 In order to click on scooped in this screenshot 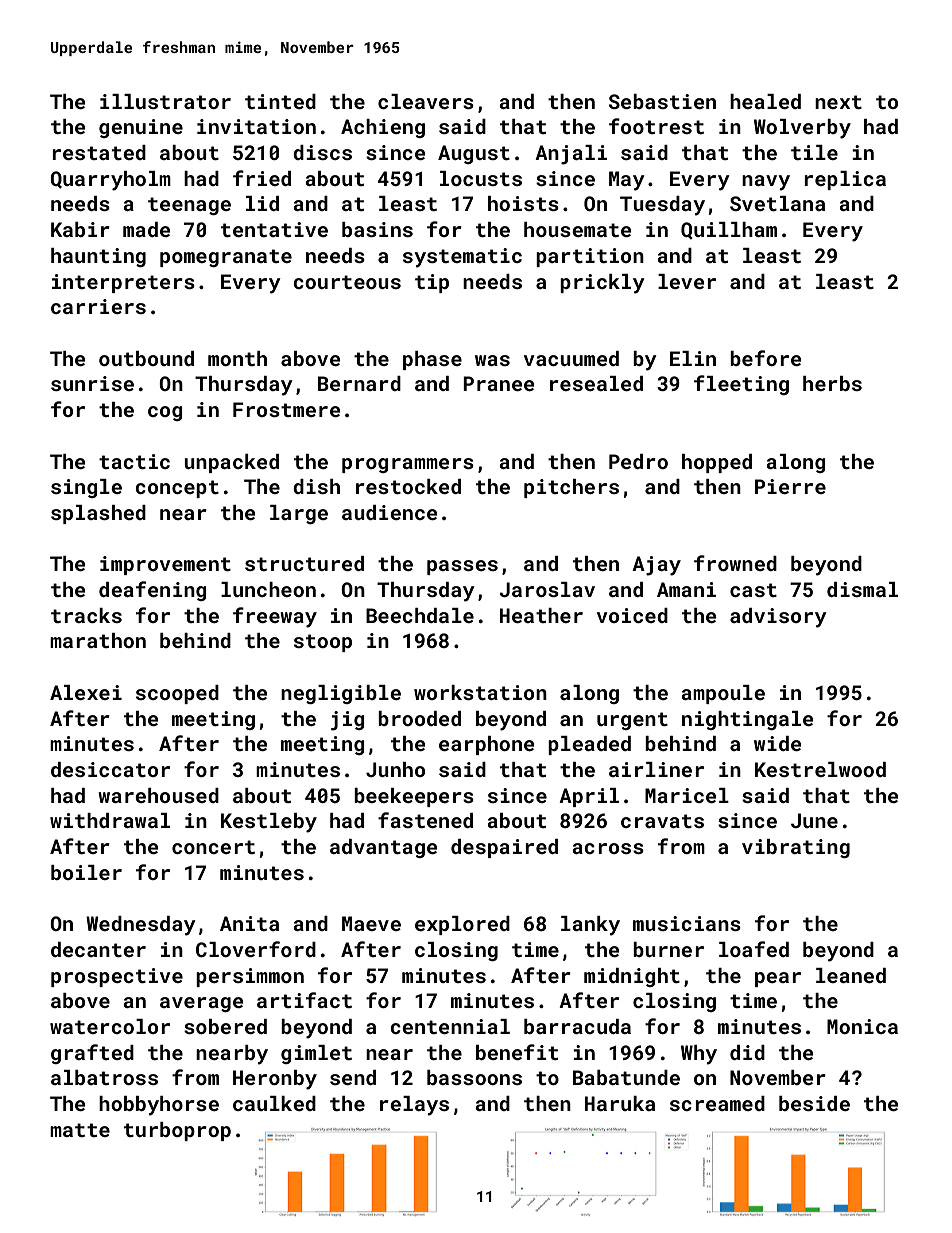, I will do `click(177, 694)`.
